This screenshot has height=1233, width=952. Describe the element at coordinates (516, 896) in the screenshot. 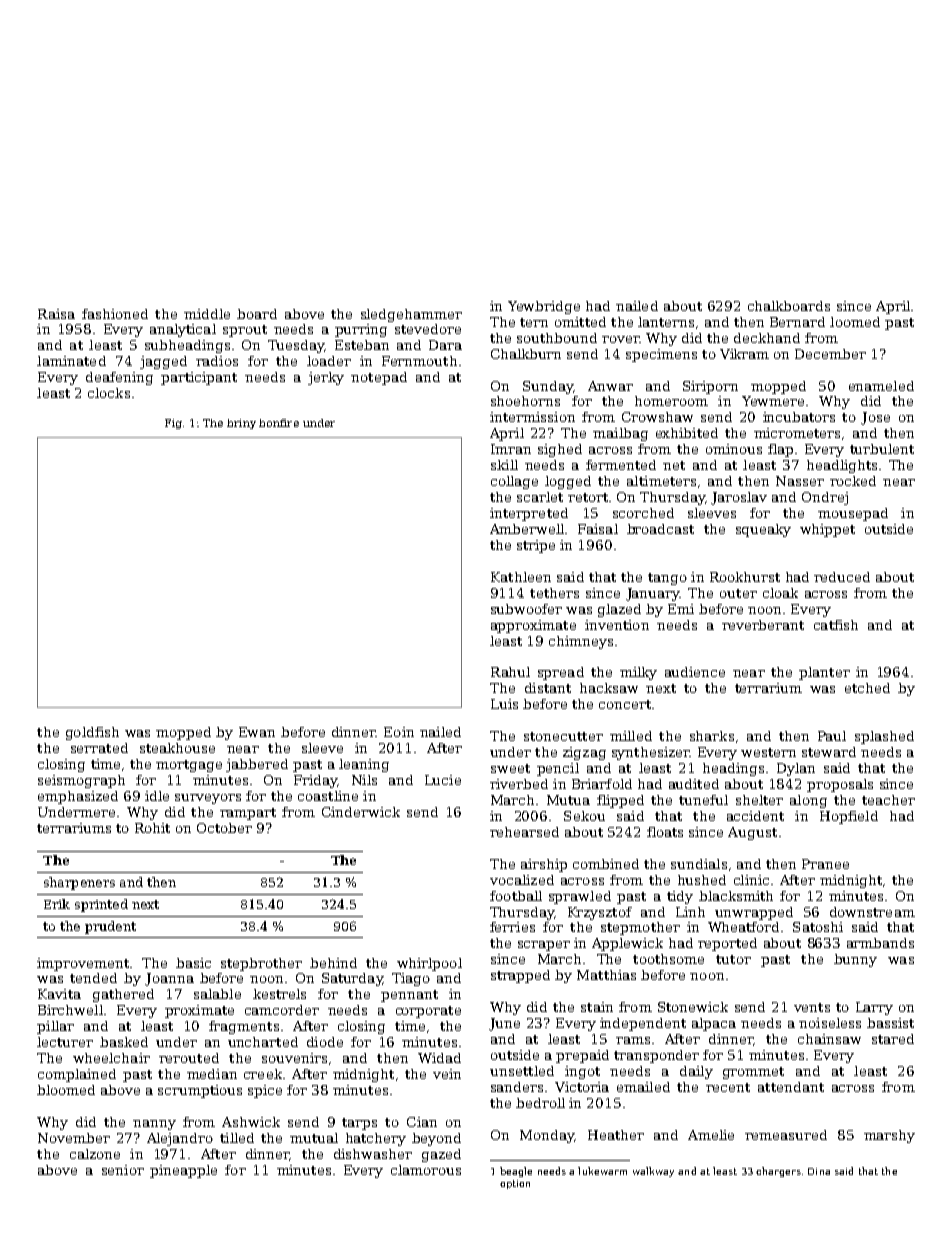

I see `football` at that location.
